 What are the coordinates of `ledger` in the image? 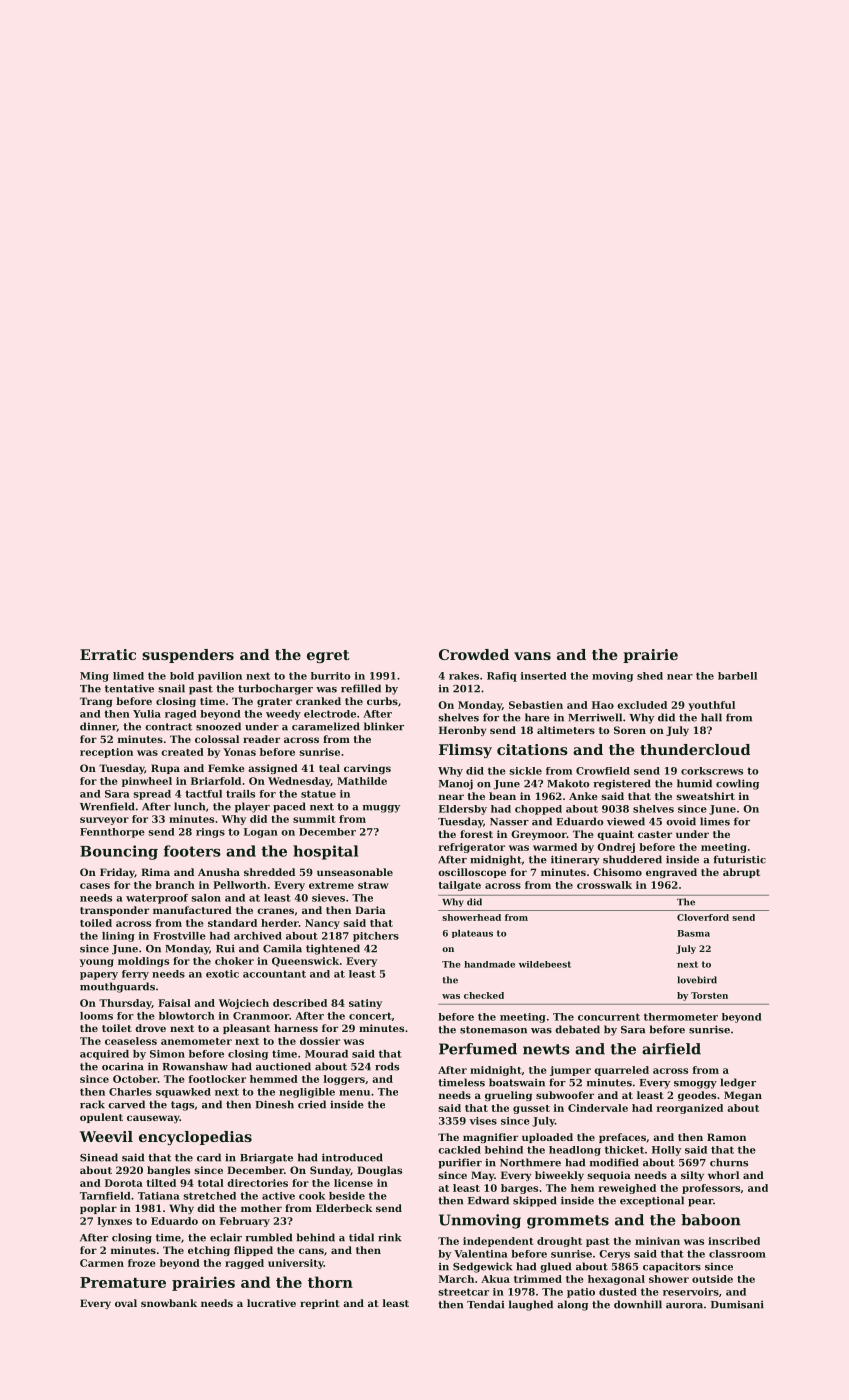 It's located at (738, 1083).
